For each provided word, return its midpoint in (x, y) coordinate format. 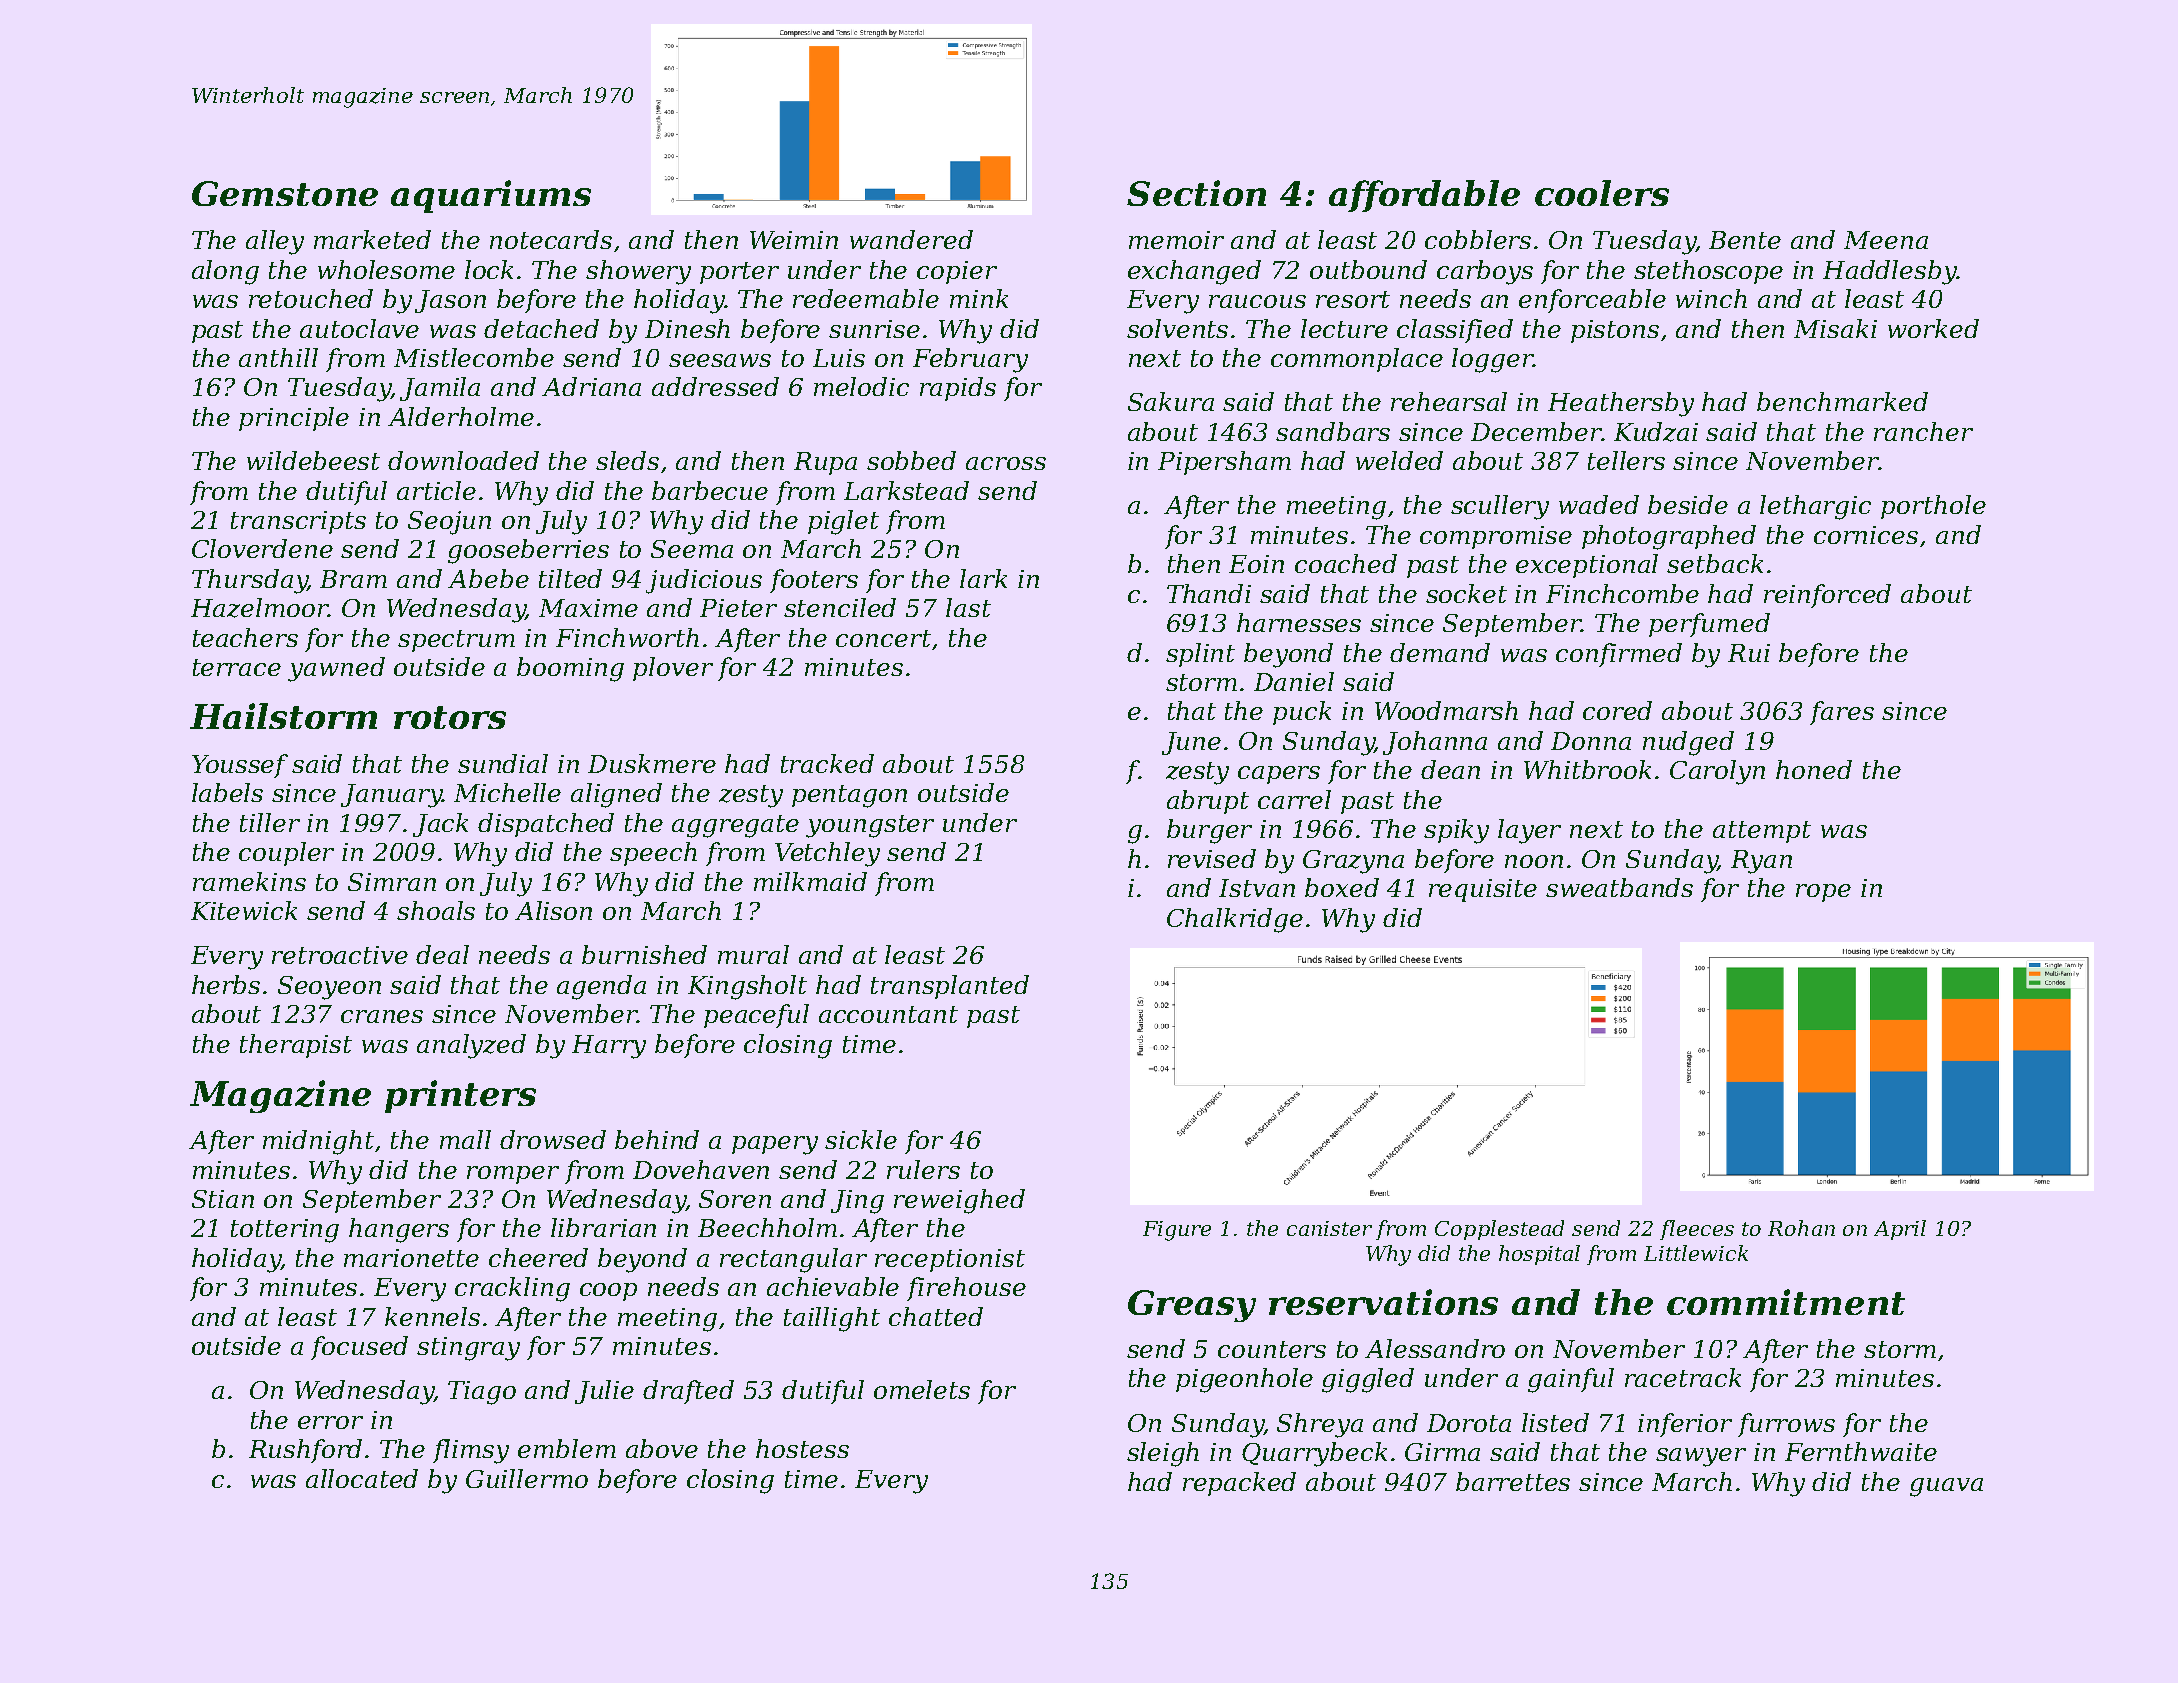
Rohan (1801, 1228)
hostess (802, 1448)
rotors (450, 717)
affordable (1424, 196)
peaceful (756, 1016)
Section (1196, 193)
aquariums (491, 196)
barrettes (1513, 1481)
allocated (362, 1478)
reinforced (1827, 596)
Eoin (1256, 564)
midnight (318, 1142)
